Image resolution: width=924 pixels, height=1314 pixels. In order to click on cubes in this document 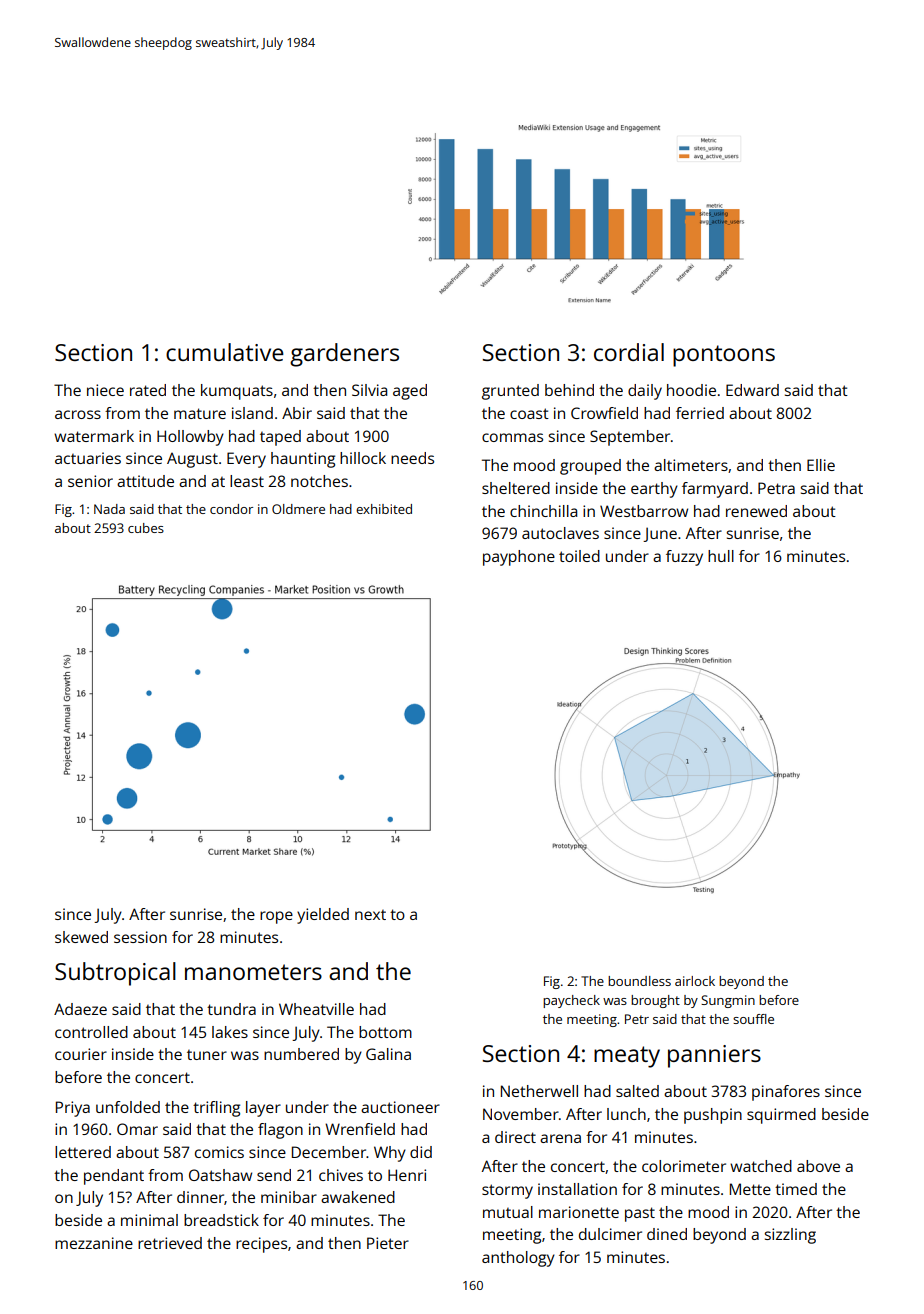, I will do `click(146, 528)`.
